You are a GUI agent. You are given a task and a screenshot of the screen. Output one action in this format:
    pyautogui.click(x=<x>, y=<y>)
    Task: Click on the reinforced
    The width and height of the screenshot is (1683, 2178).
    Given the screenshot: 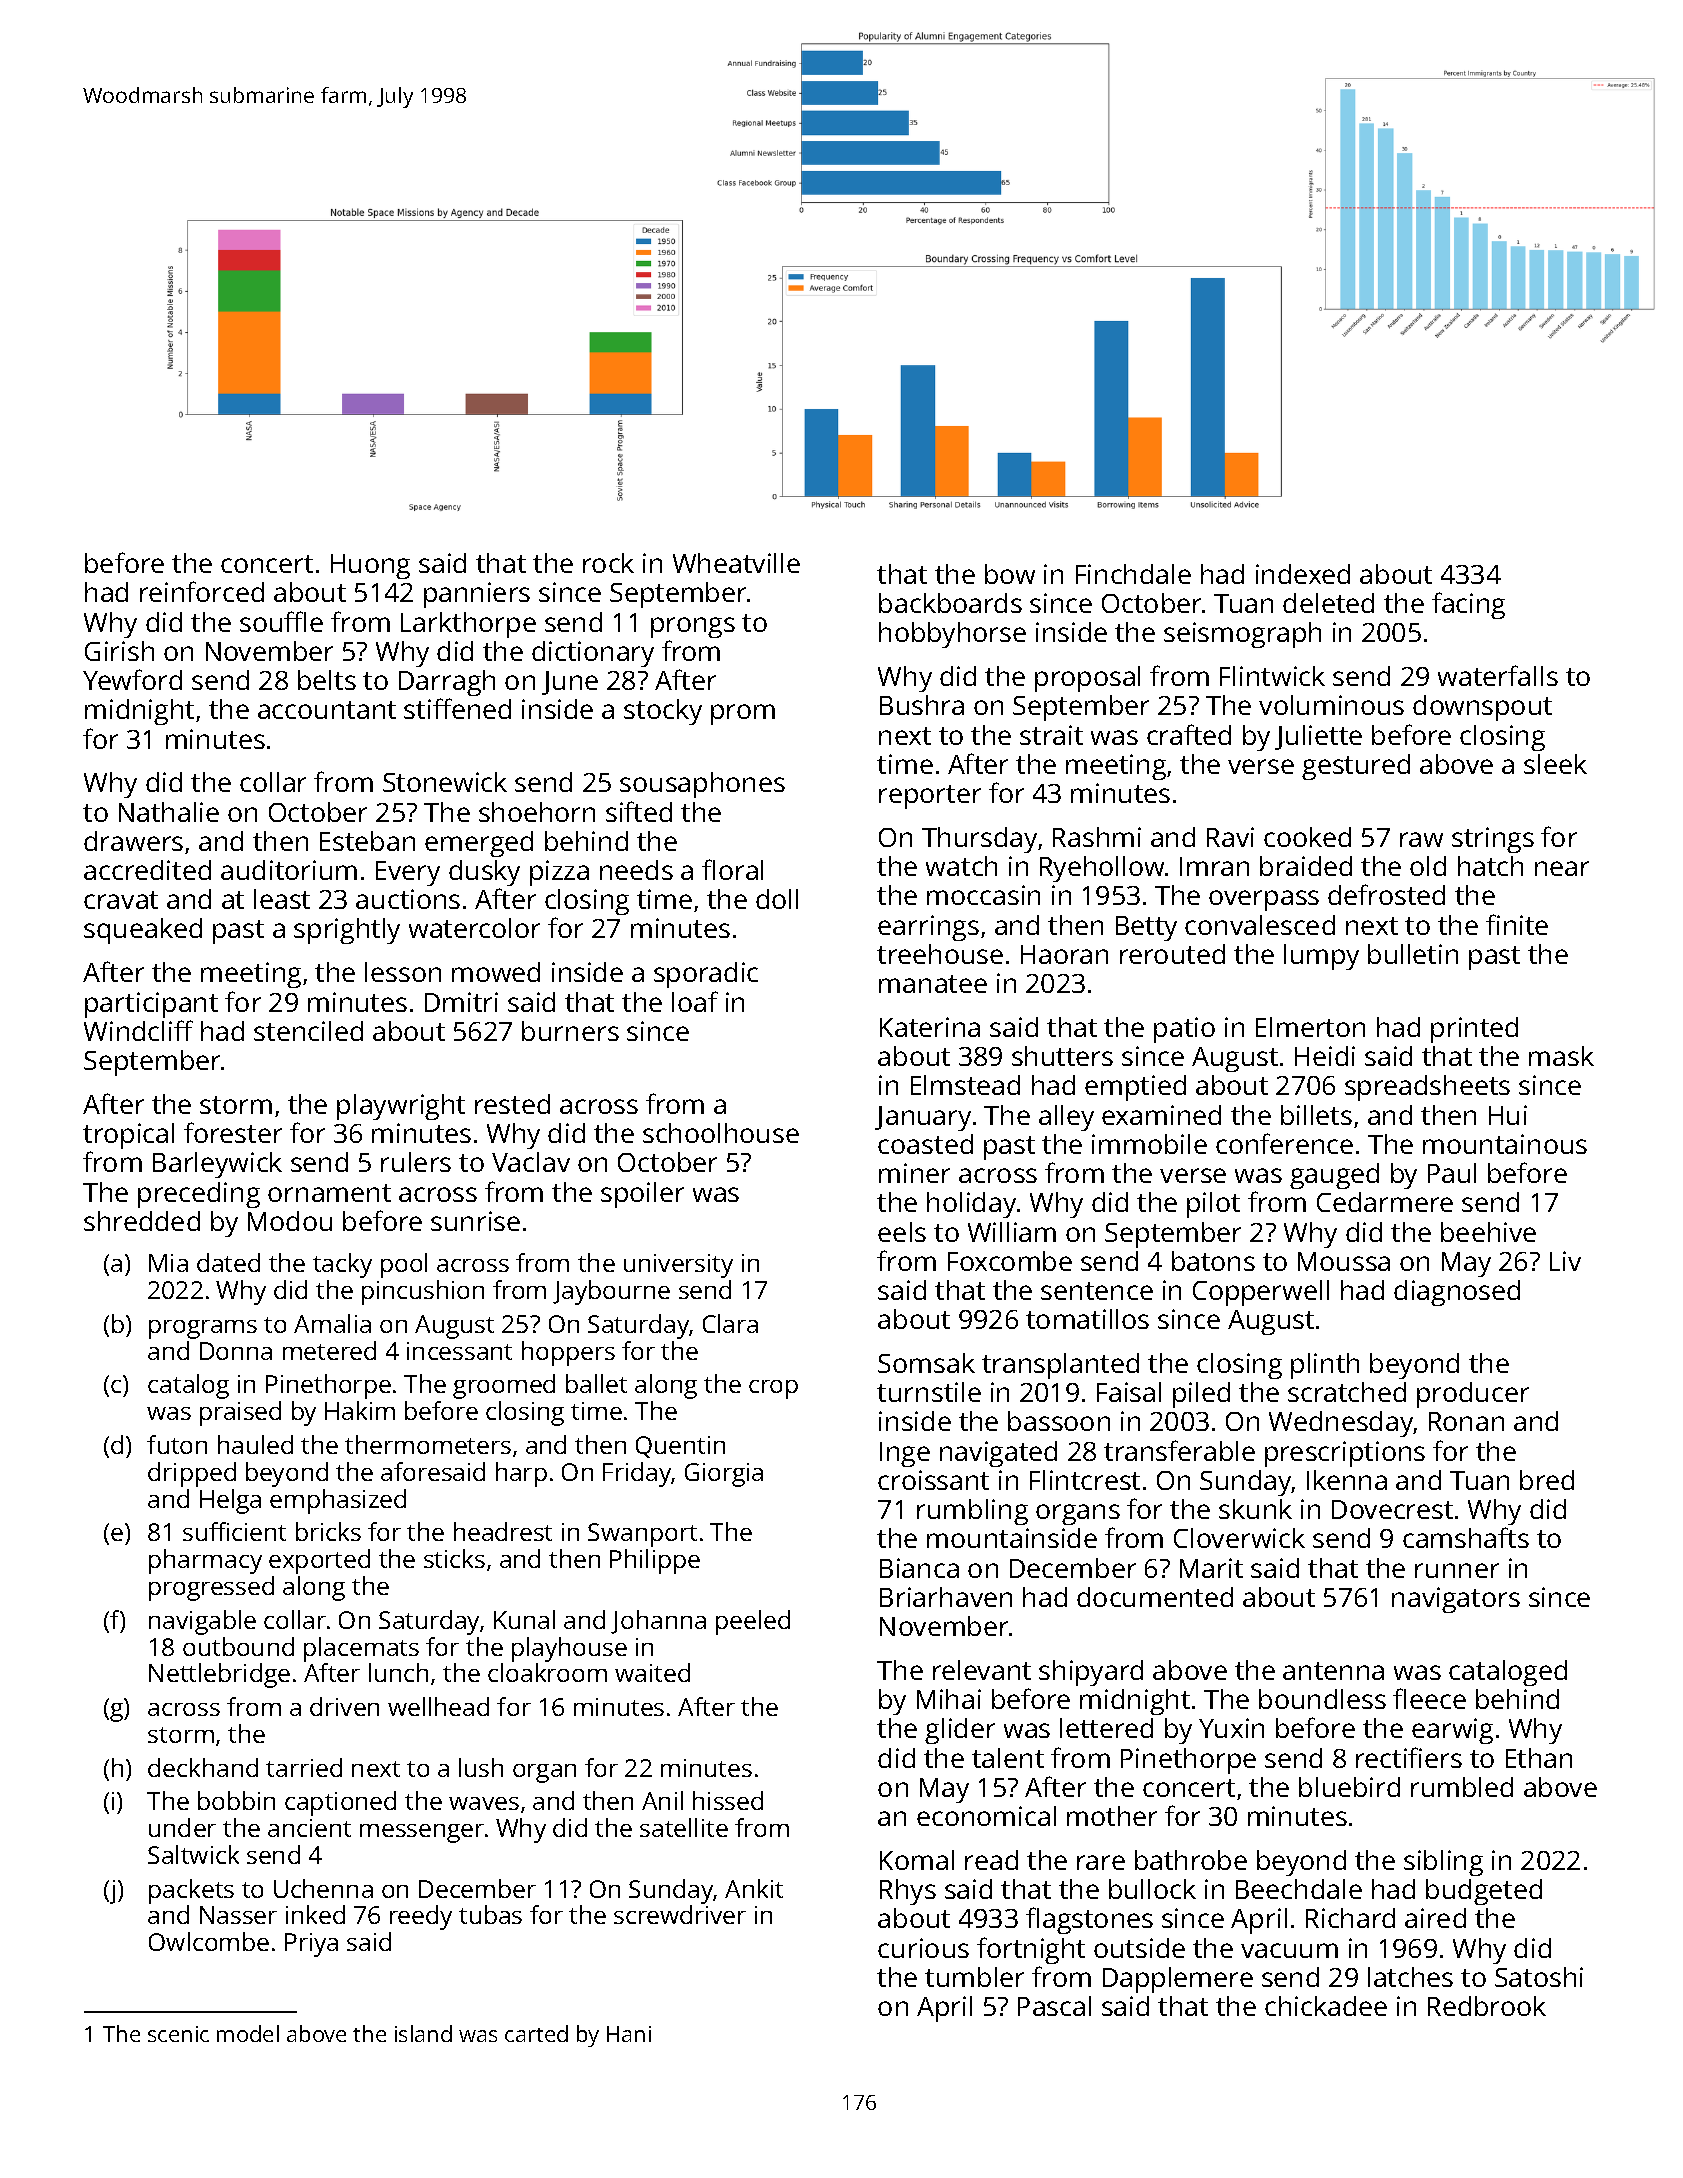 What is the action you would take?
    pyautogui.click(x=202, y=591)
